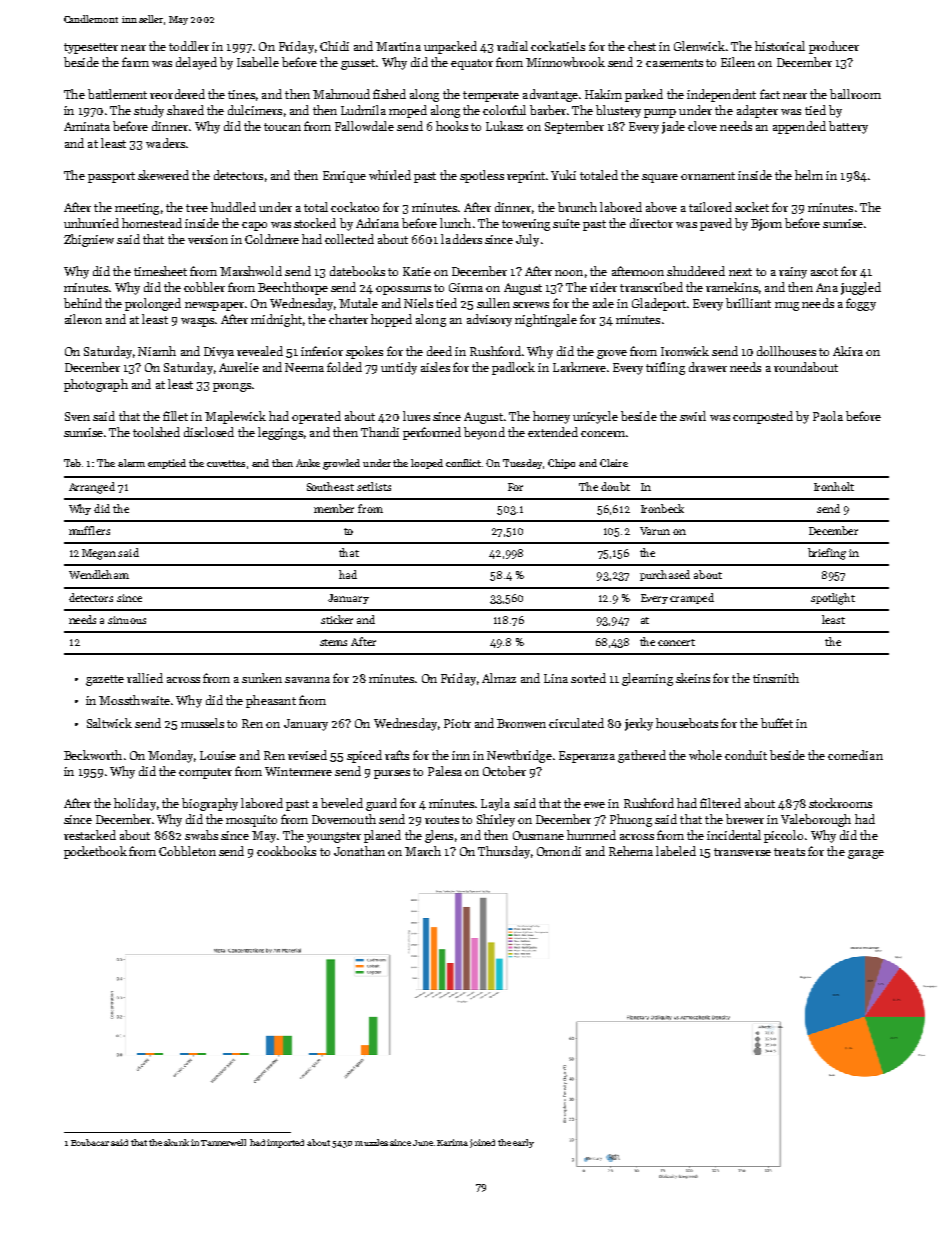 This image has width=952, height=1233. What do you see at coordinates (89, 530) in the image?
I see `mufflers` at bounding box center [89, 530].
